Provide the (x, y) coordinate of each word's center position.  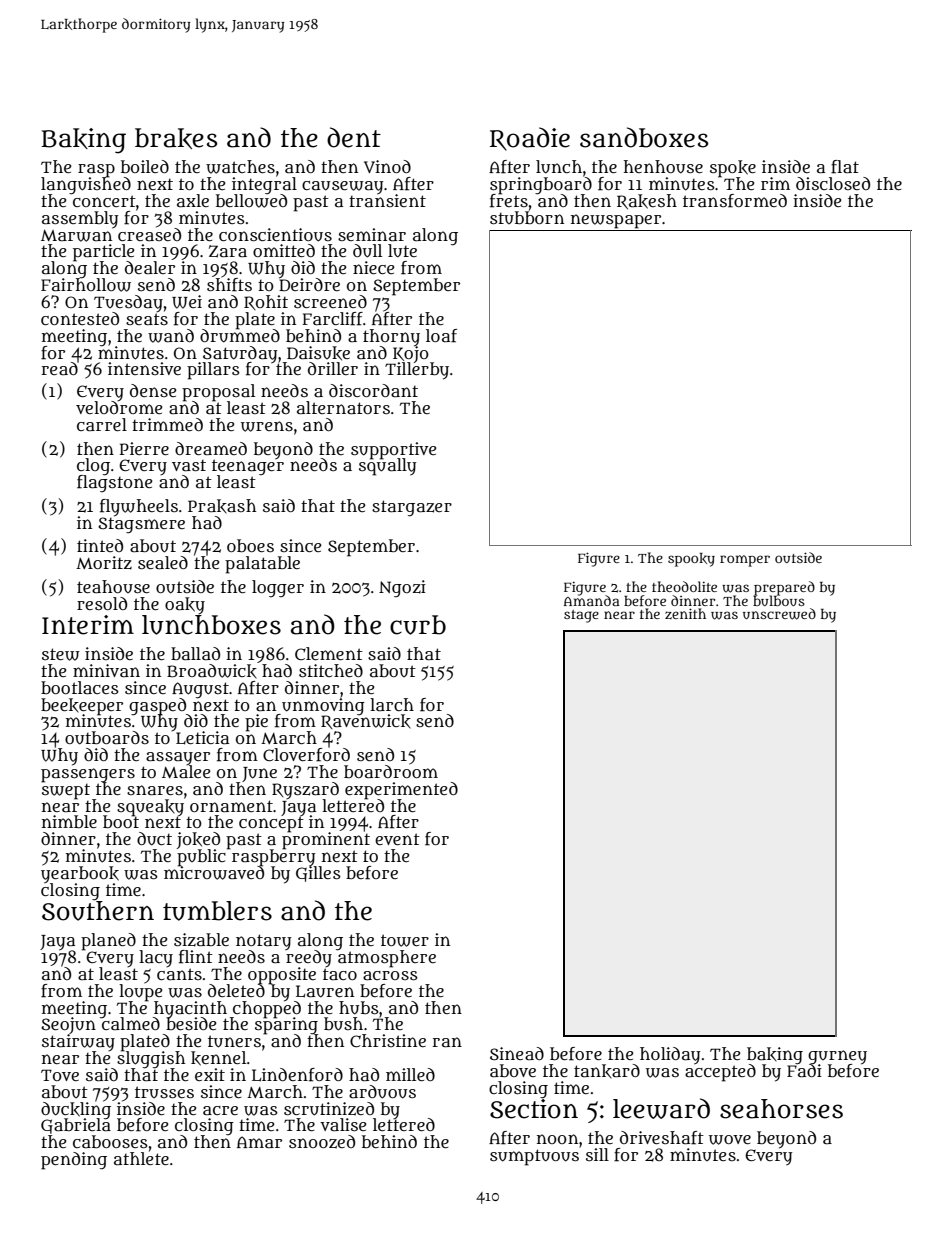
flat (845, 167)
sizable (201, 940)
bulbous (779, 601)
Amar (259, 1142)
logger (278, 588)
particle (103, 252)
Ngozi (402, 588)
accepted (720, 1073)
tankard (607, 1071)
